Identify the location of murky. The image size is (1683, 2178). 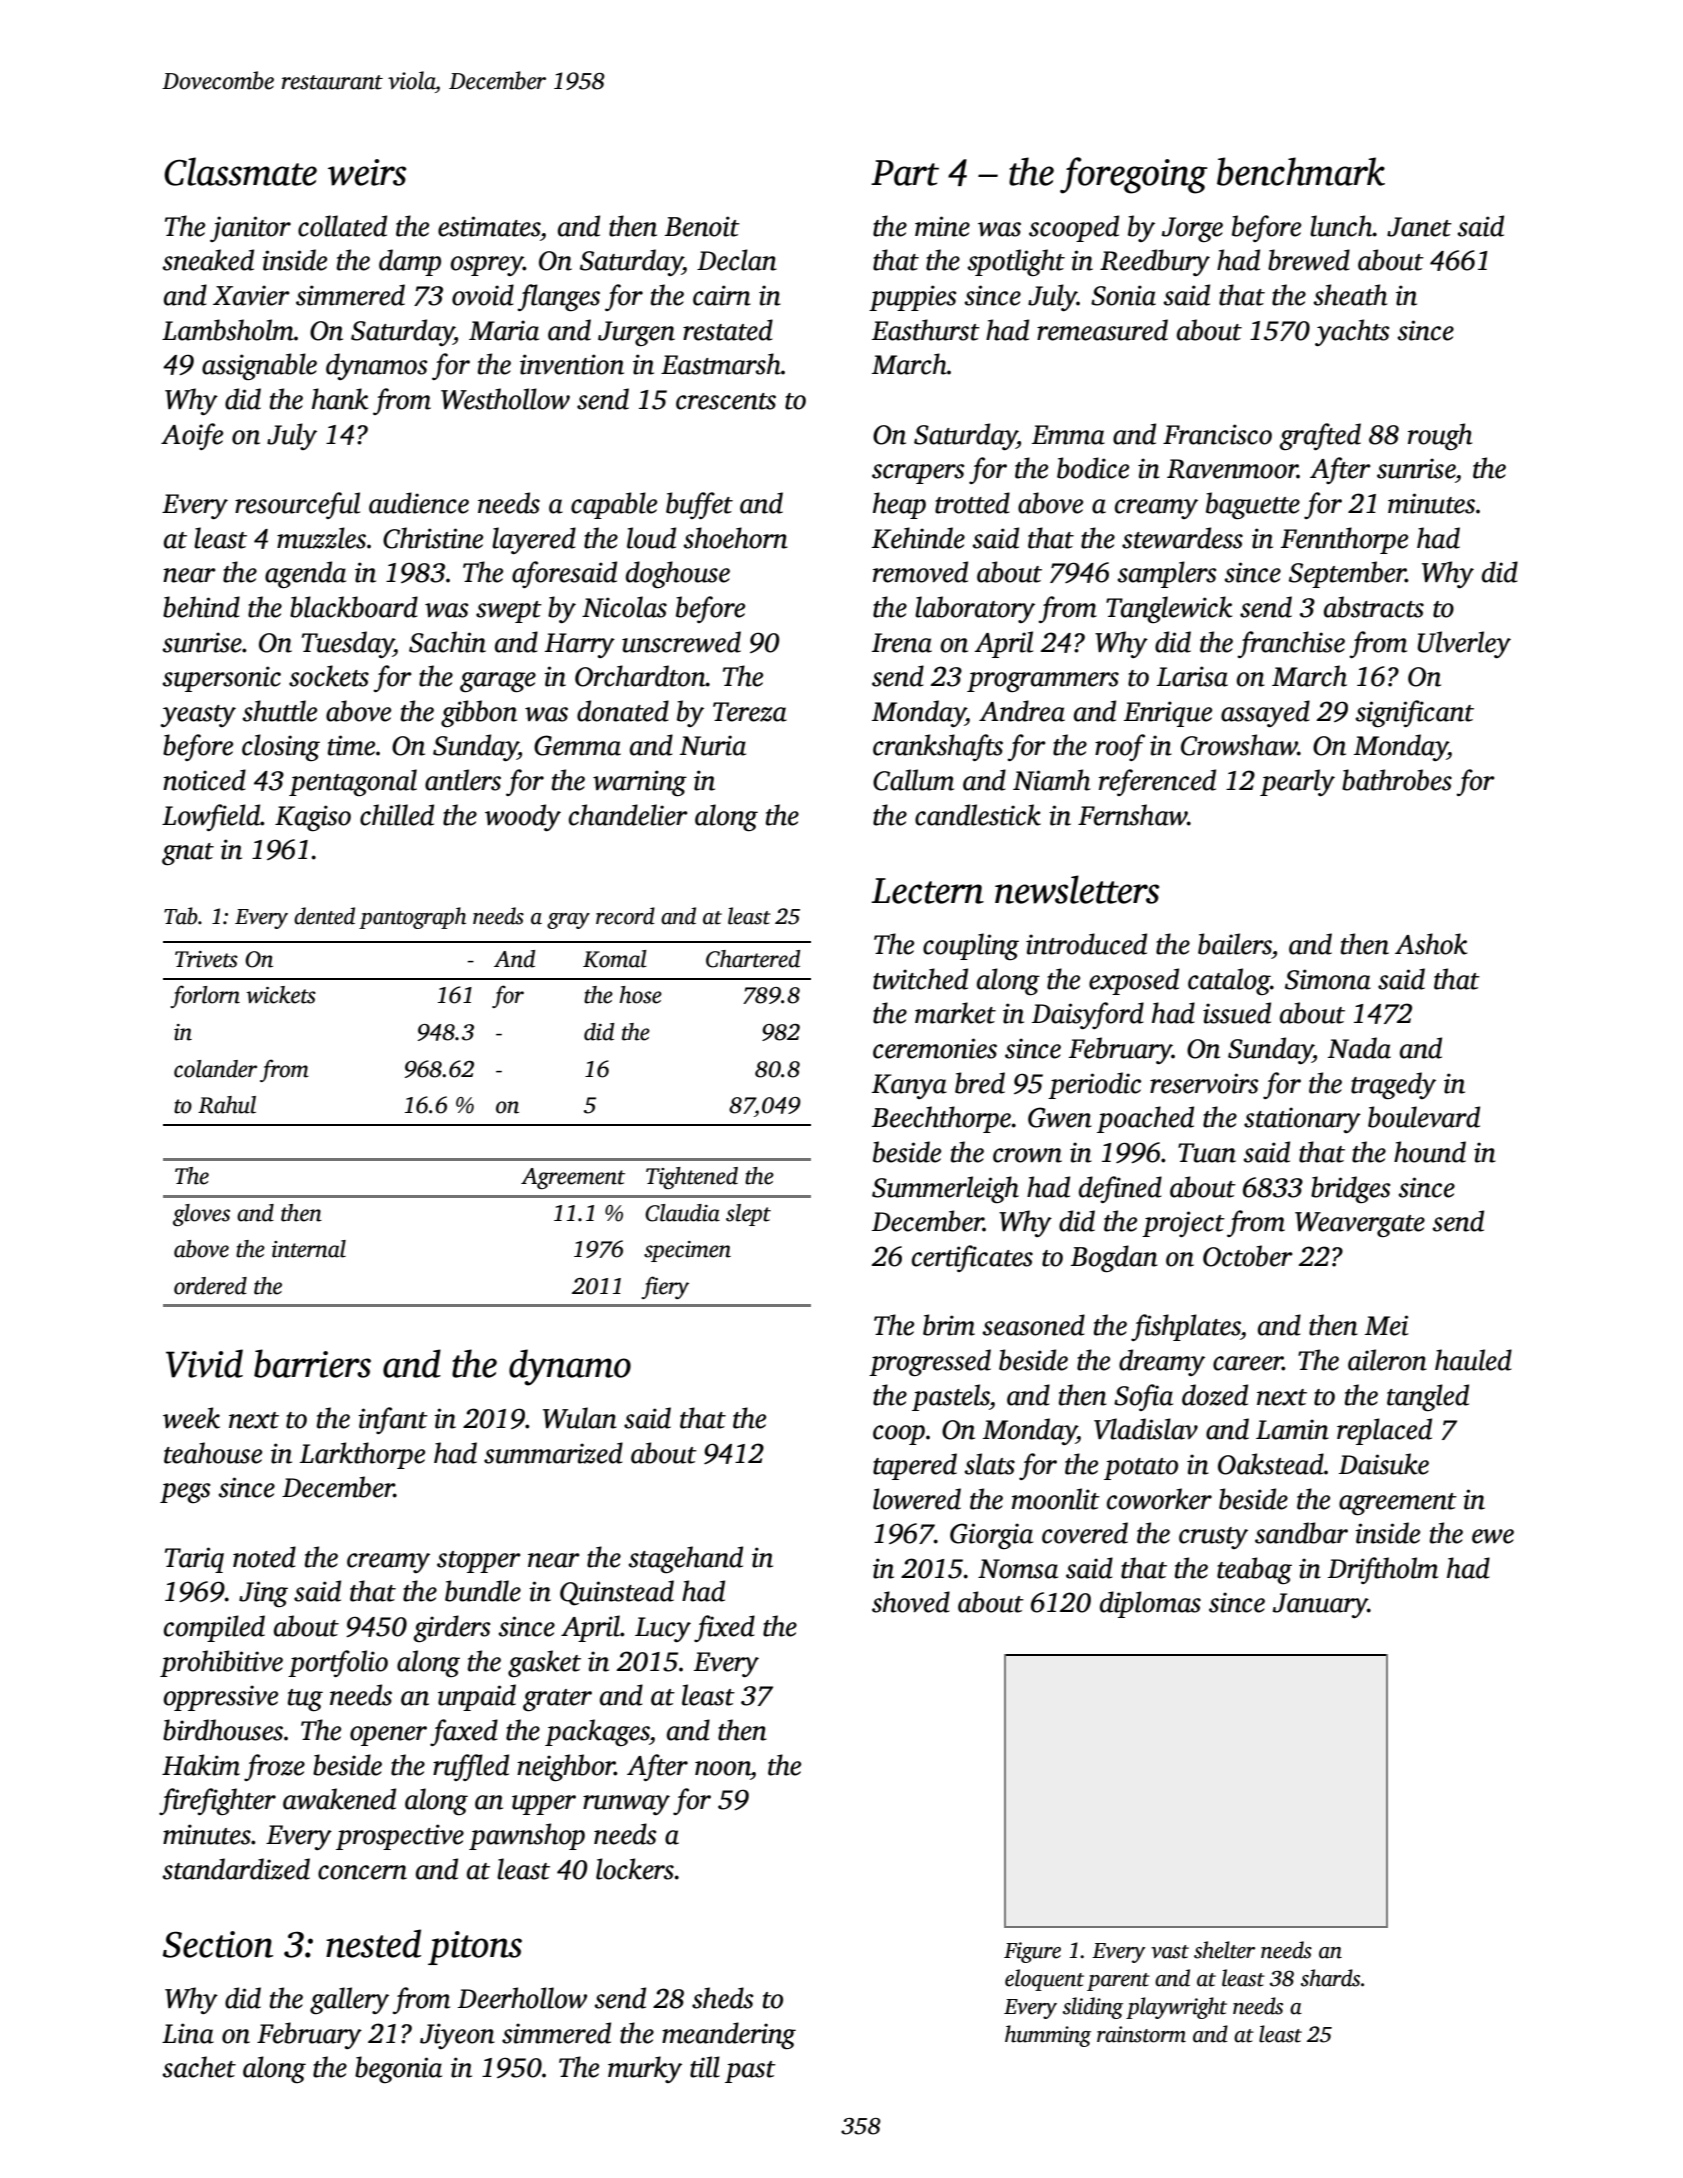
(645, 2069).
